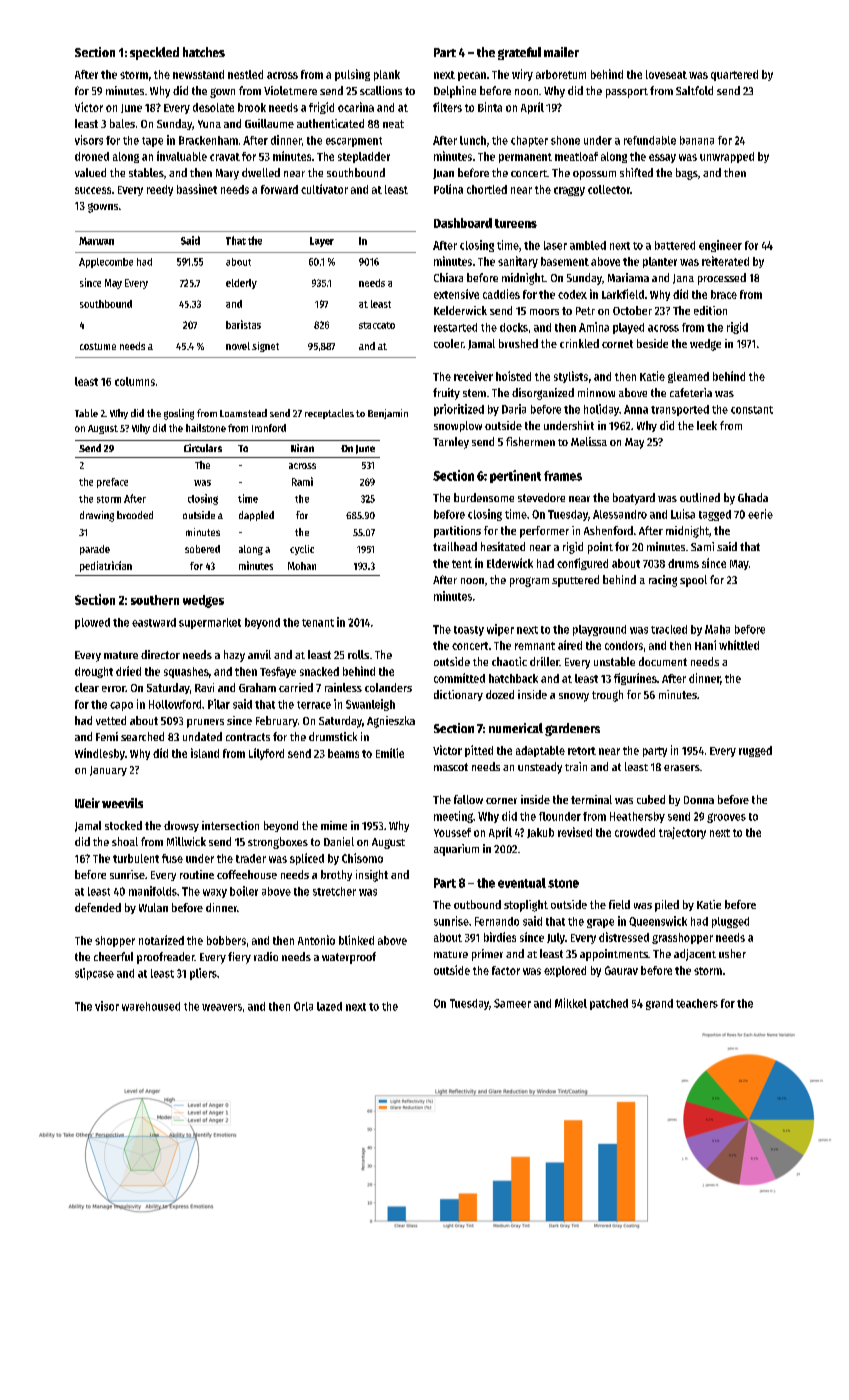  What do you see at coordinates (628, 328) in the screenshot?
I see `played` at bounding box center [628, 328].
